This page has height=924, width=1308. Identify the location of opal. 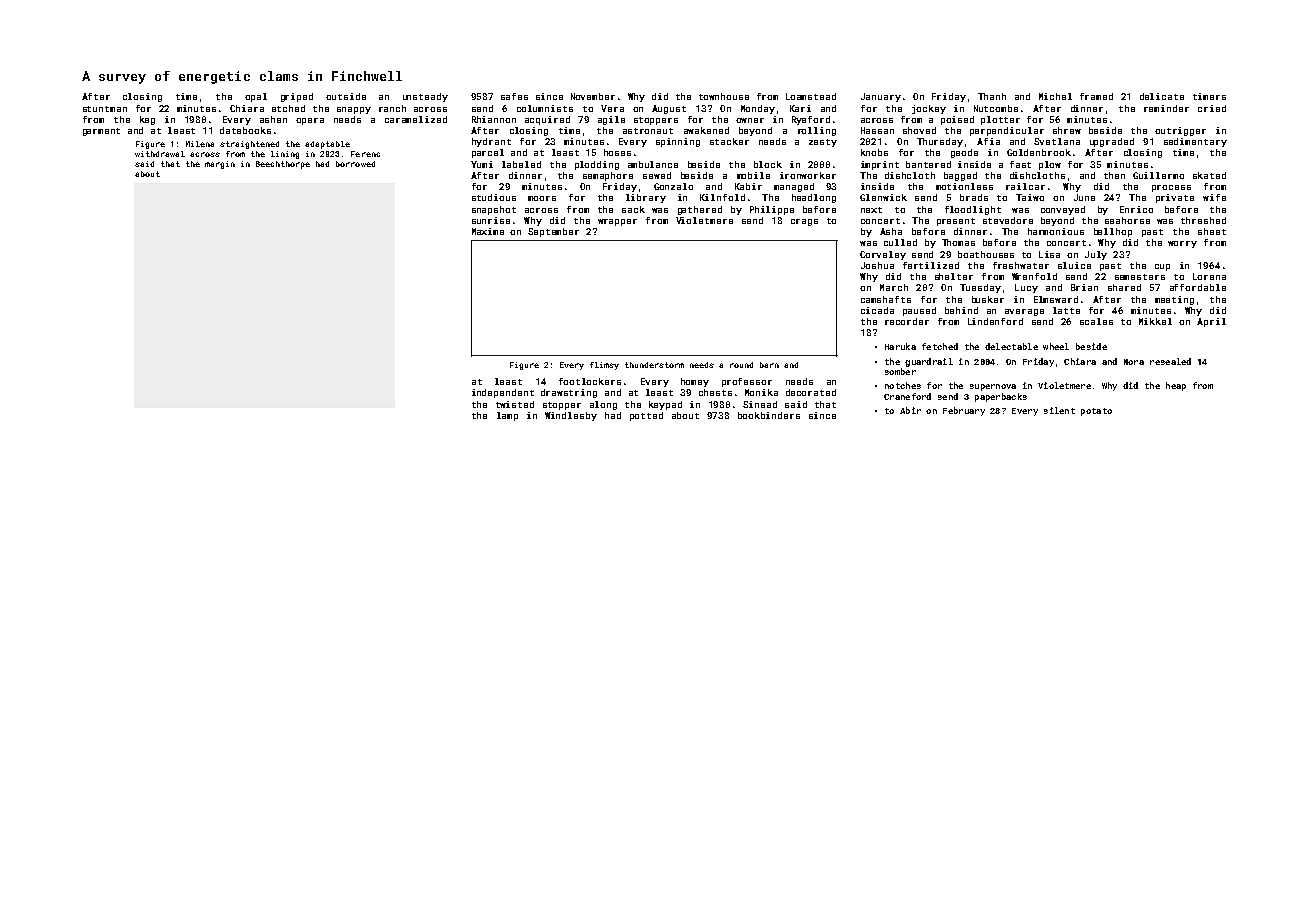
(256, 97).
